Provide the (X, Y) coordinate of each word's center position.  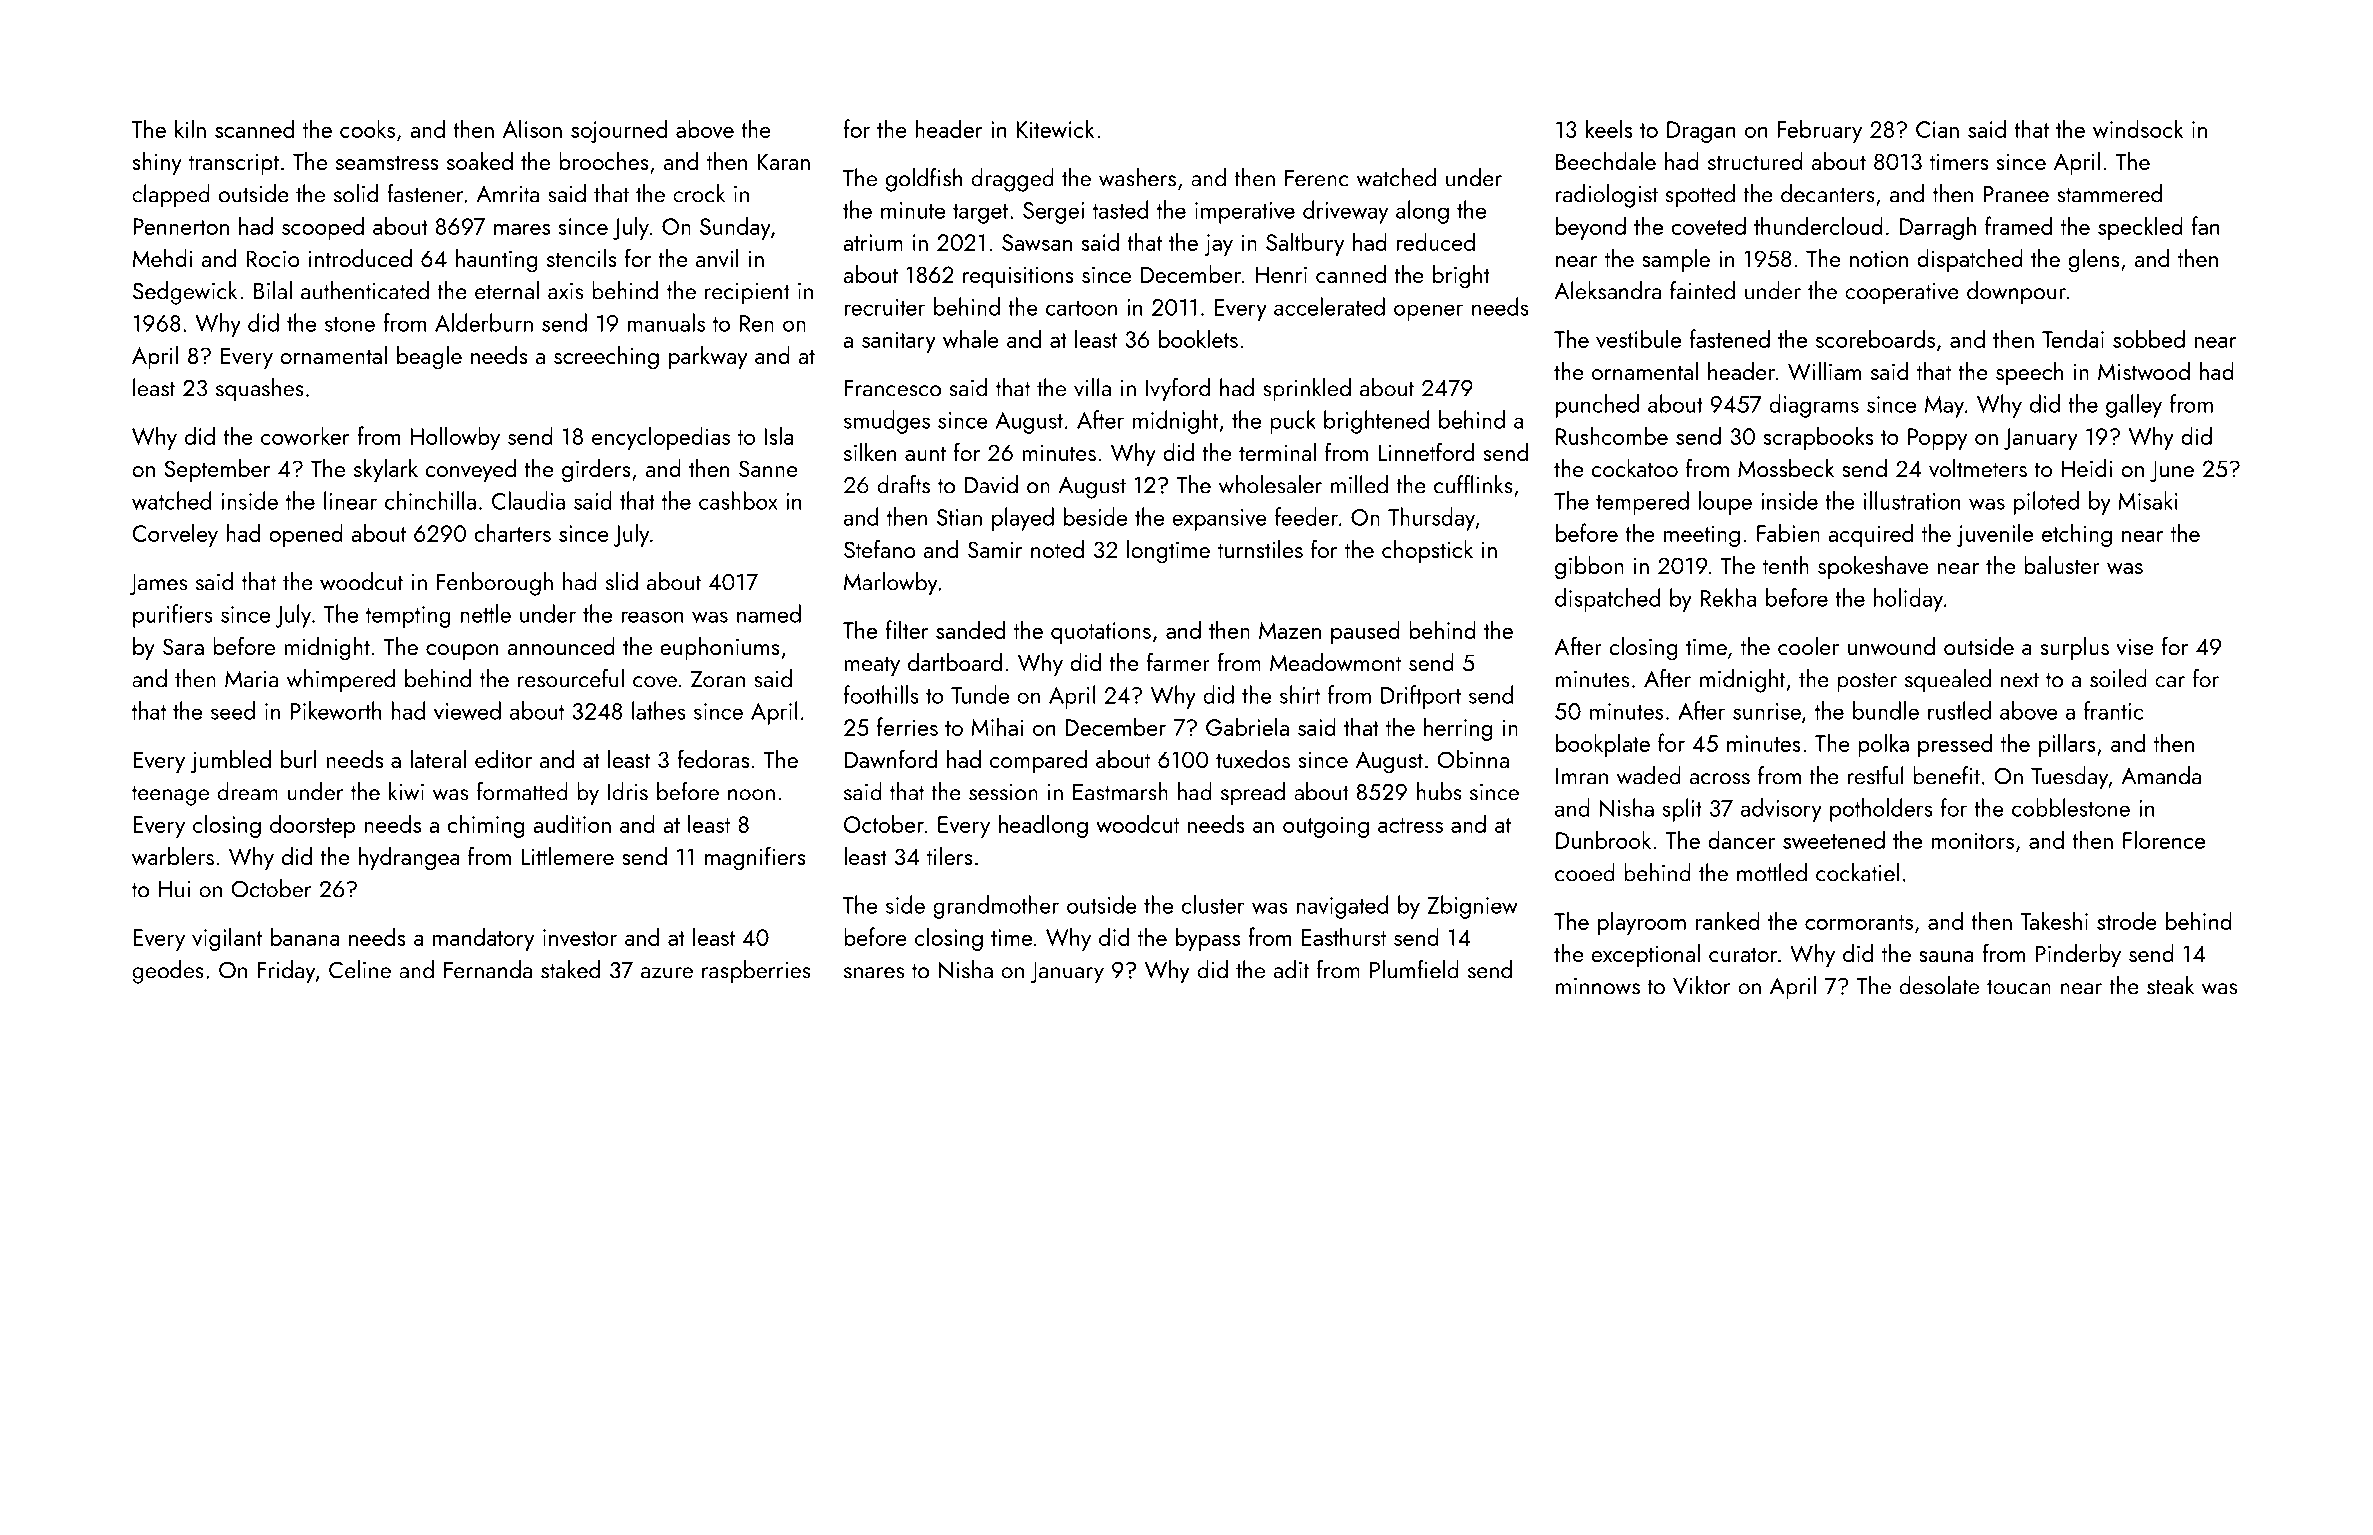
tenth (1786, 565)
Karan (783, 161)
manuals (666, 322)
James (158, 585)
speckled (2140, 228)
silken (870, 452)
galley (2134, 406)
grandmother (996, 907)
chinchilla (430, 500)
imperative (1245, 213)
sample (1676, 260)
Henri (1281, 274)
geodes (168, 972)
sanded (970, 629)
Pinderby (2078, 955)
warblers (173, 856)
